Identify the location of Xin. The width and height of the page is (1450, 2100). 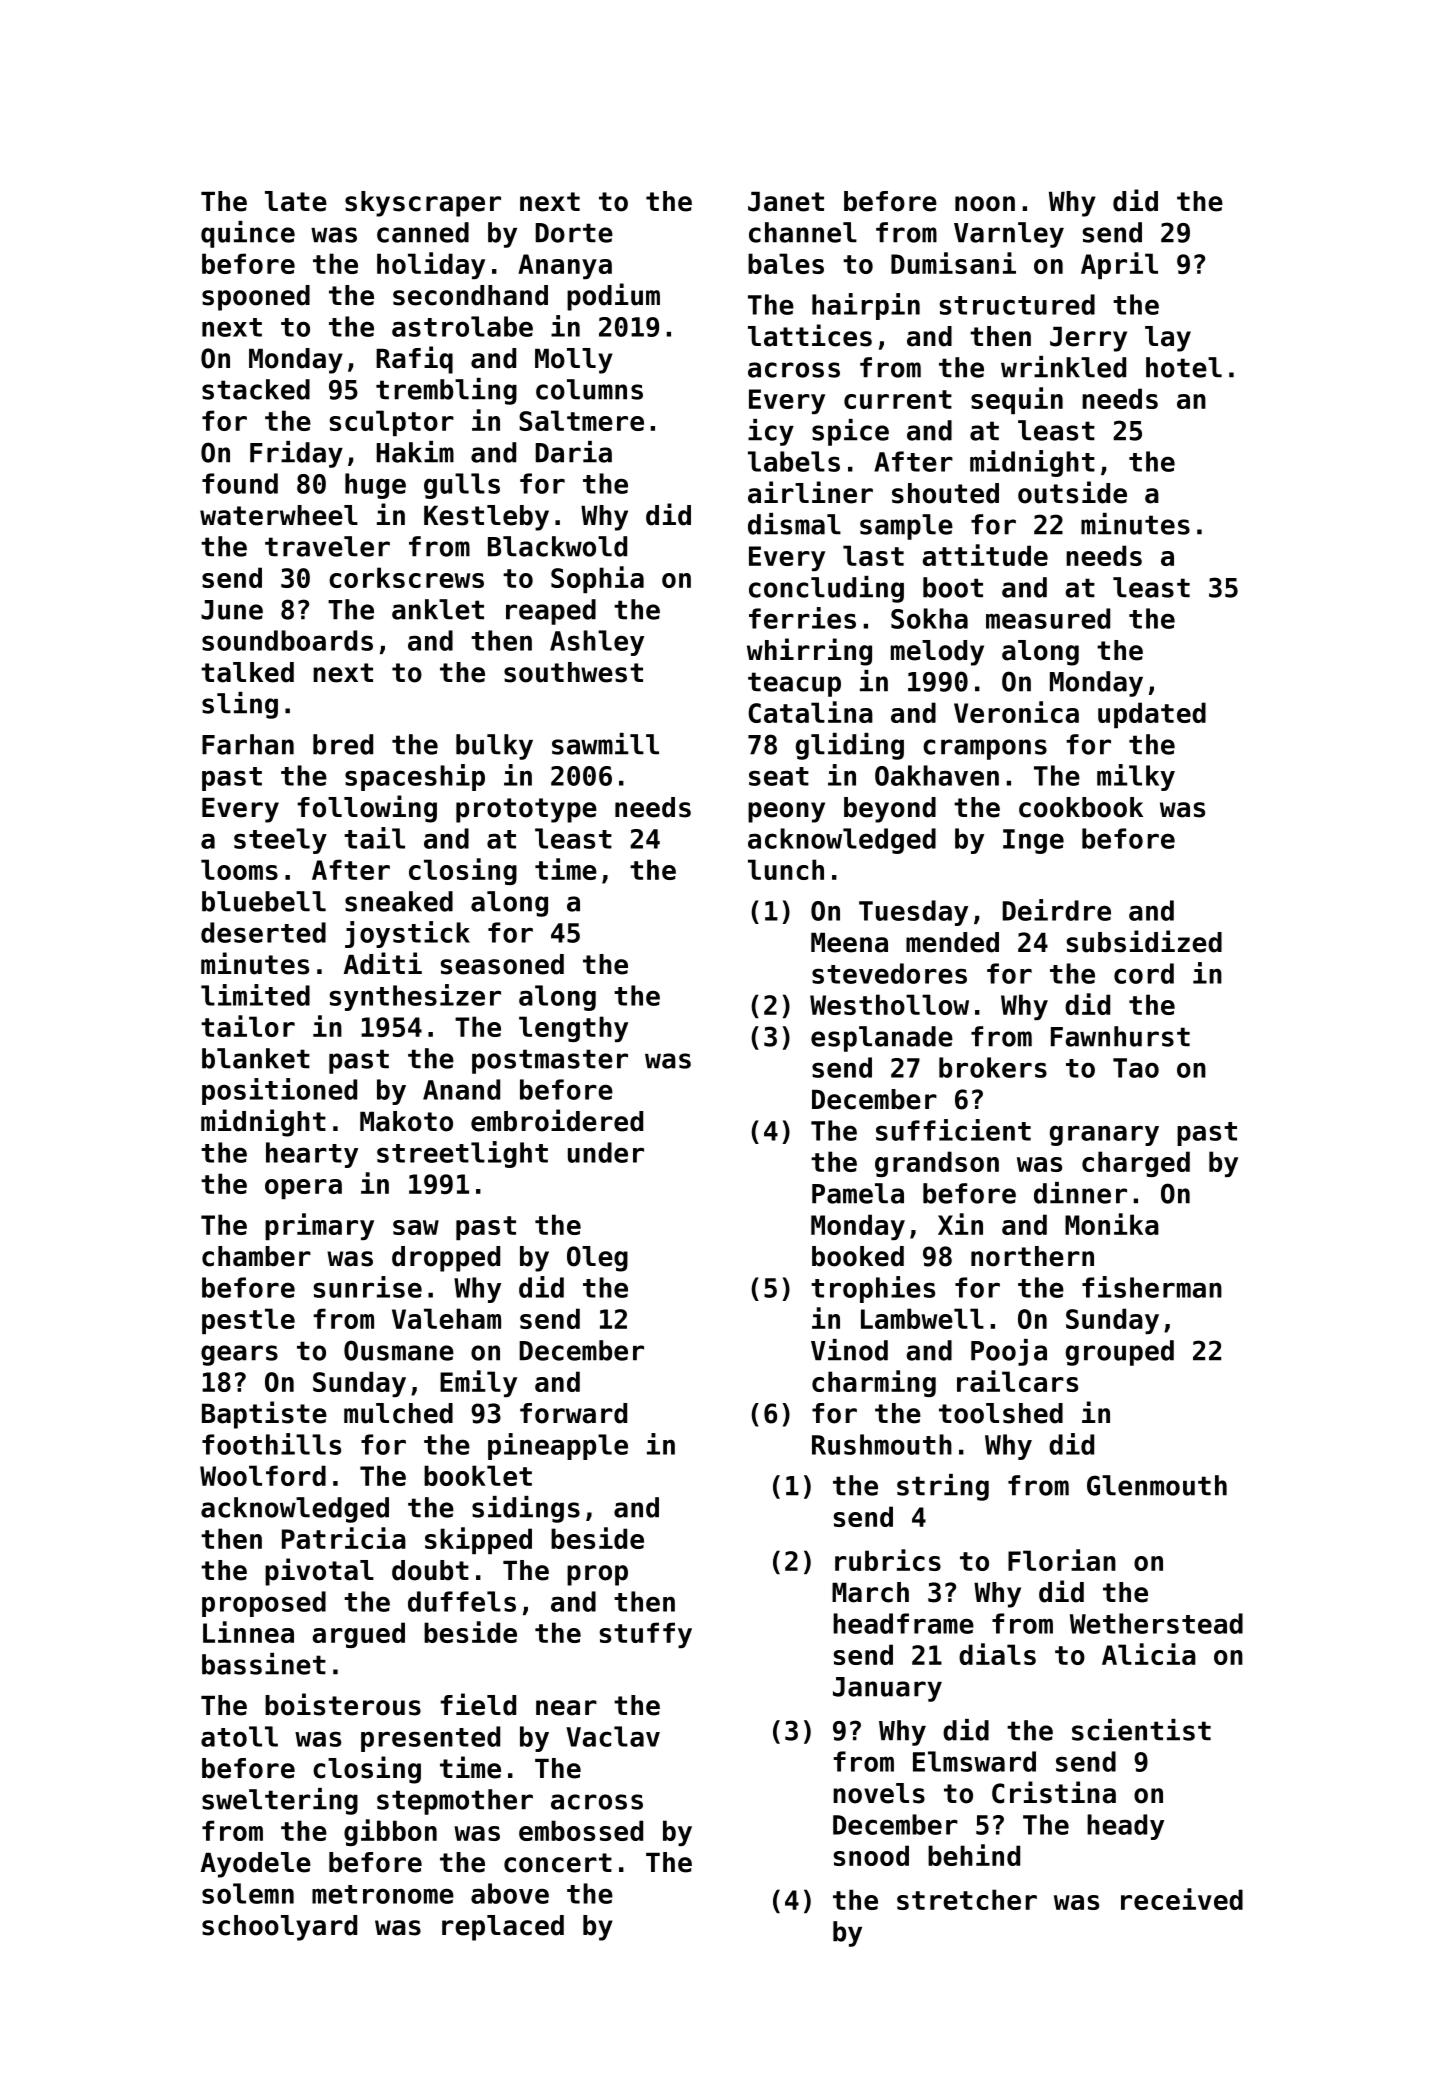
(960, 1224).
